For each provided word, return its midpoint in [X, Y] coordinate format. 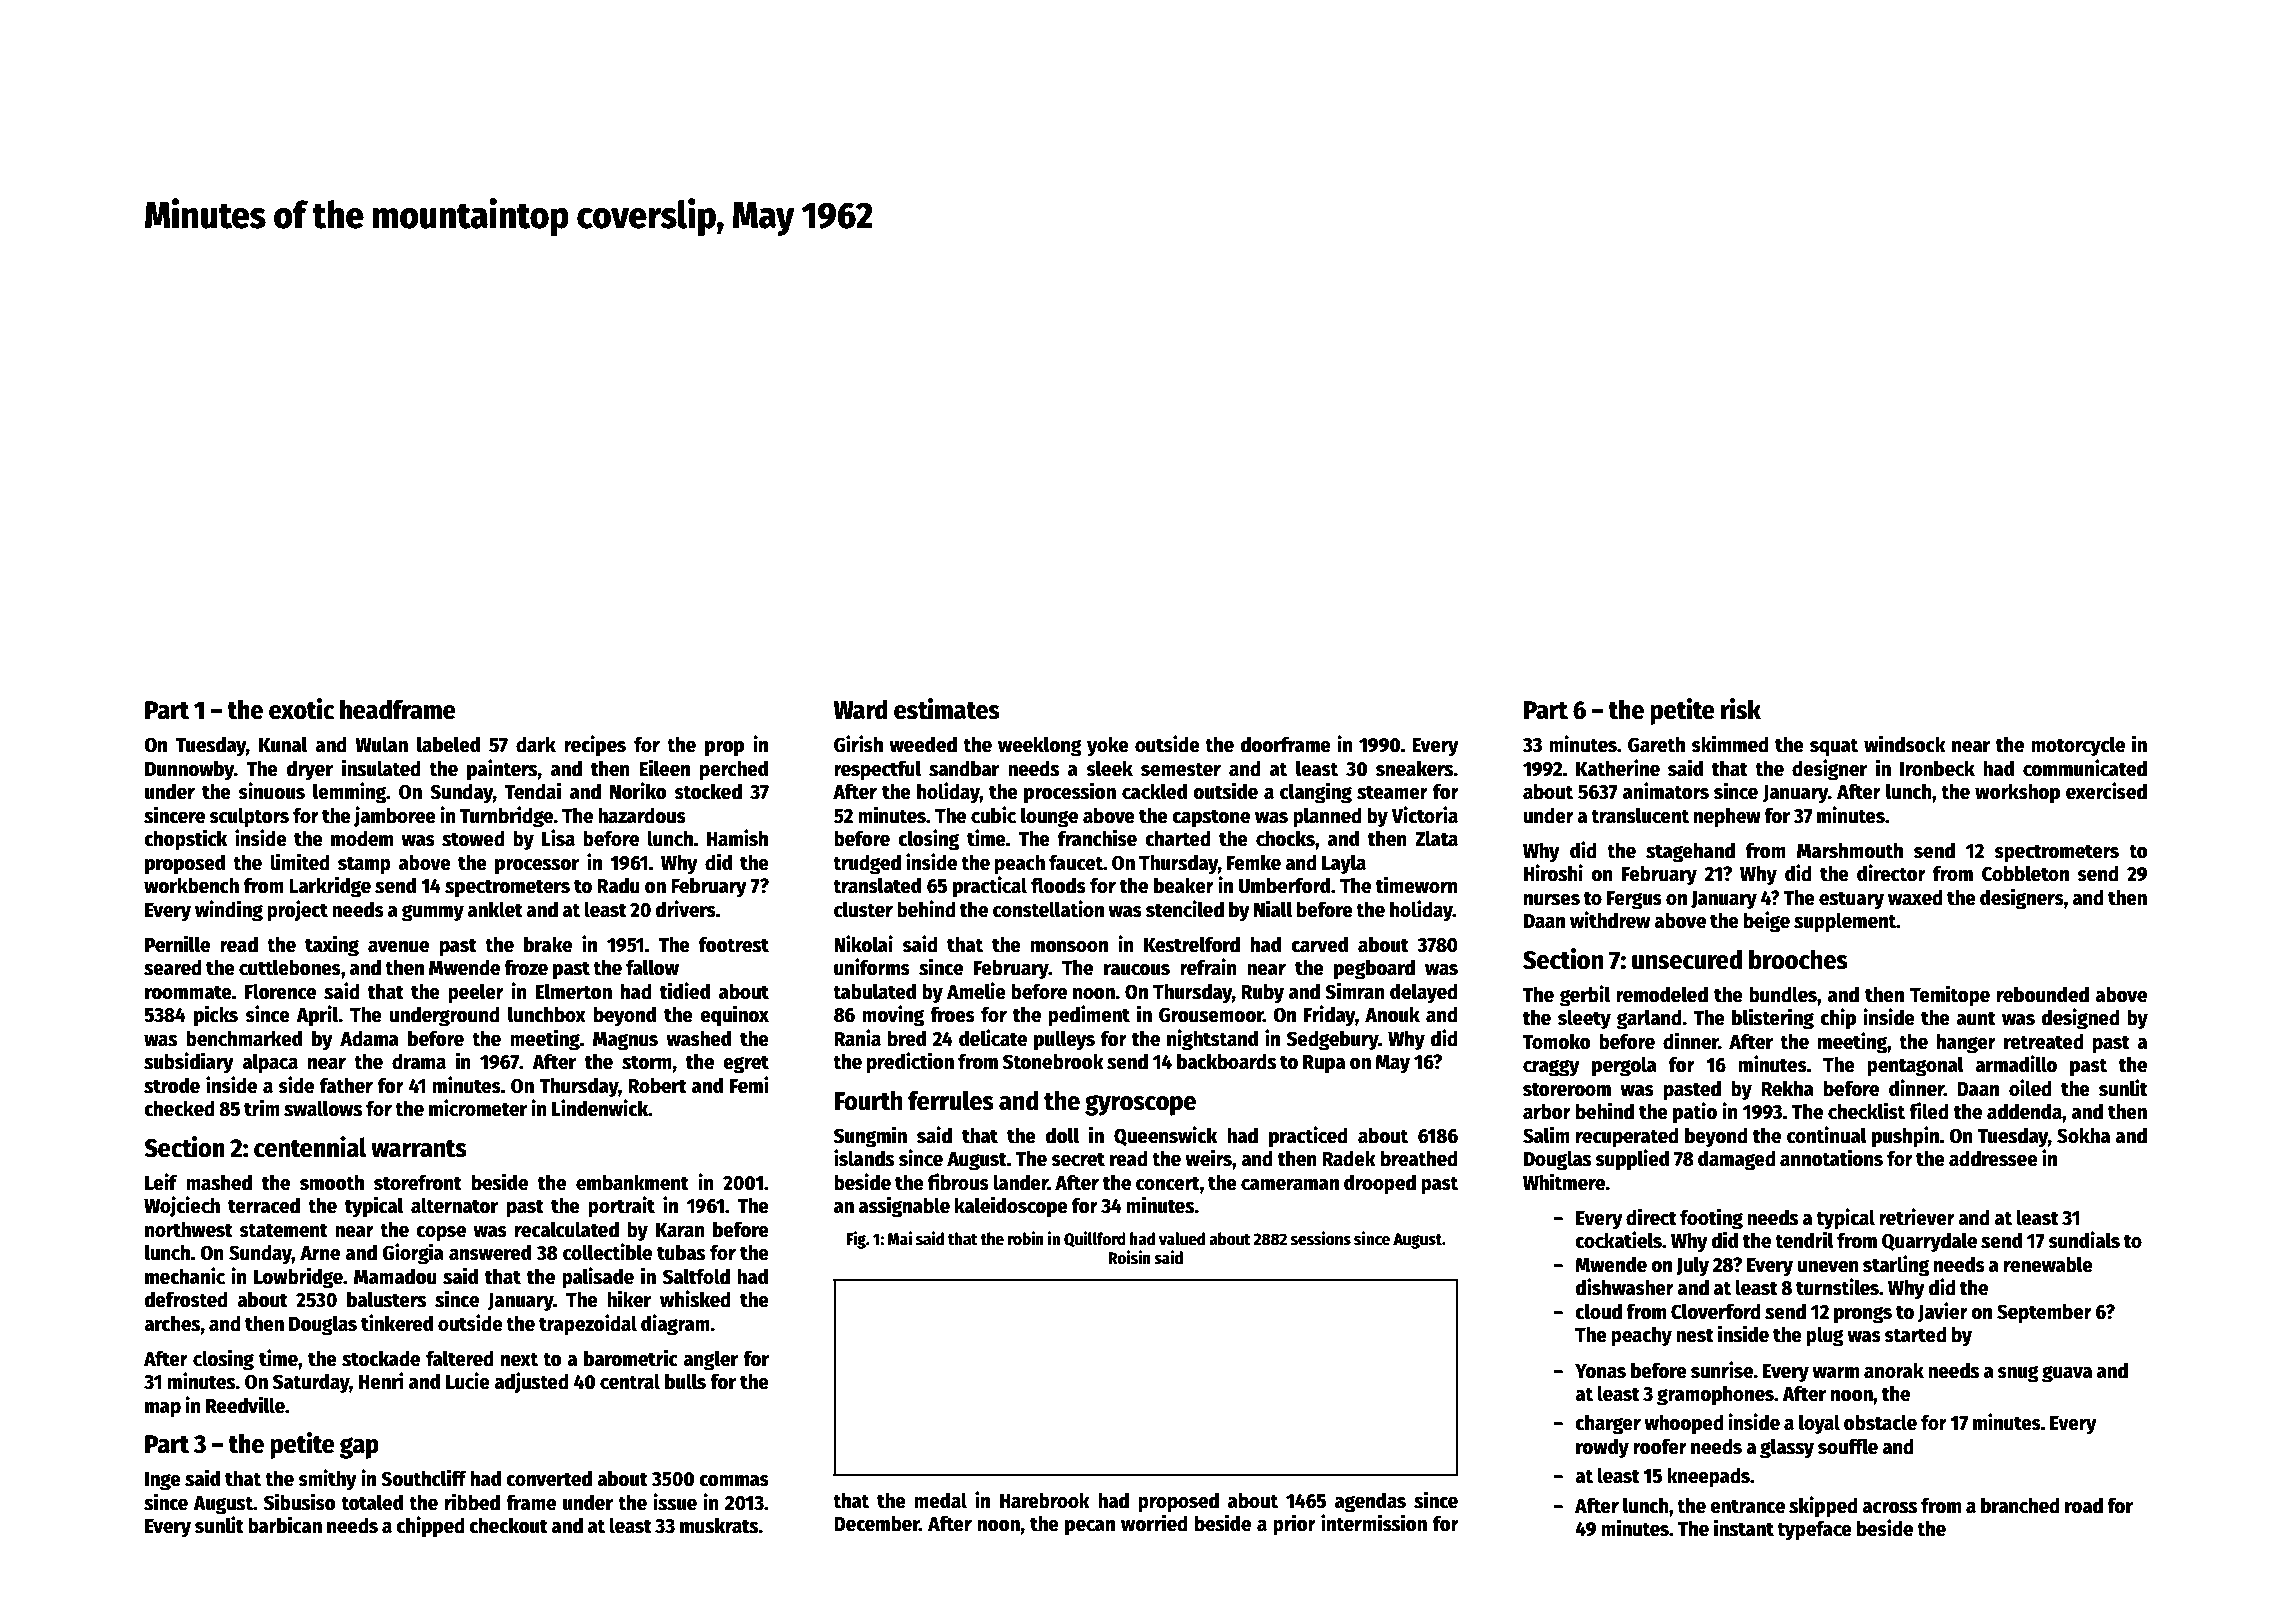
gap [359, 1448]
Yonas [1600, 1371]
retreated [2044, 1041]
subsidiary [189, 1063]
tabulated [874, 991]
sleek [1109, 768]
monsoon [1069, 947]
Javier [1943, 1312]
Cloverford [1716, 1311]
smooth [332, 1182]
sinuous [271, 791]
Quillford [1095, 1239]
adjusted [531, 1382]
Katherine [1618, 768]
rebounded [2043, 994]
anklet [495, 909]
